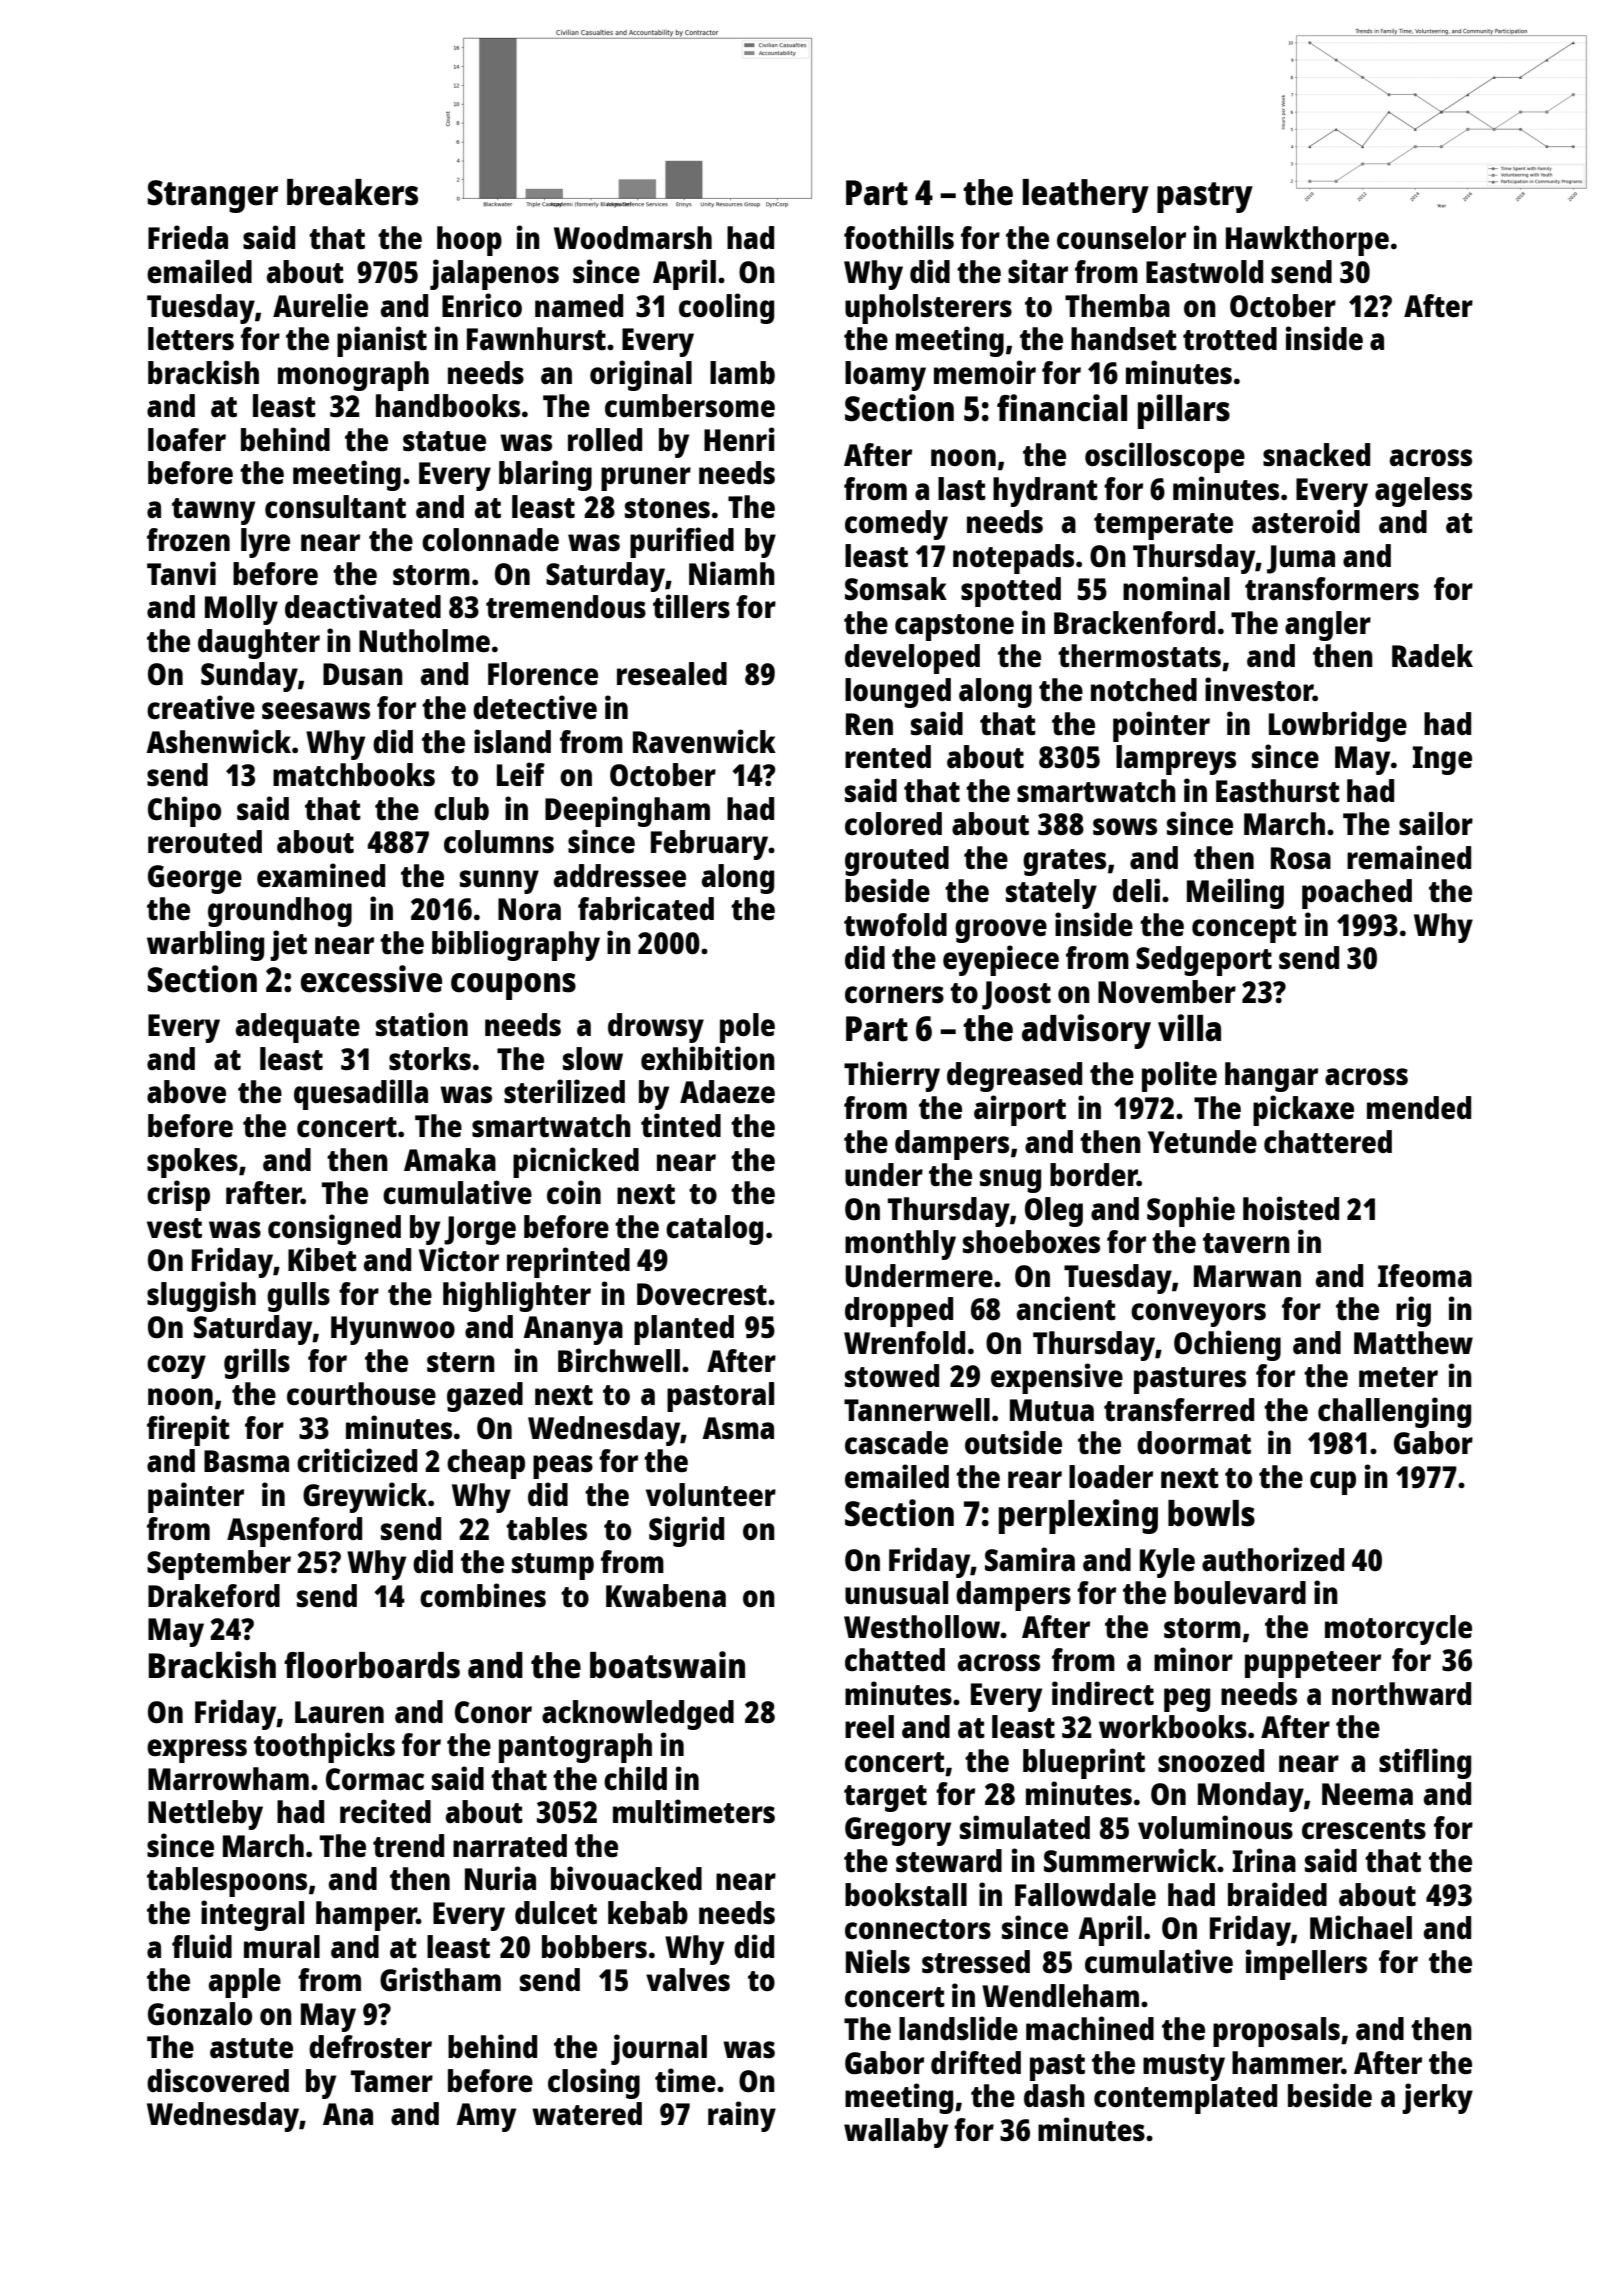  What do you see at coordinates (205, 1815) in the image?
I see `Nettleby` at bounding box center [205, 1815].
